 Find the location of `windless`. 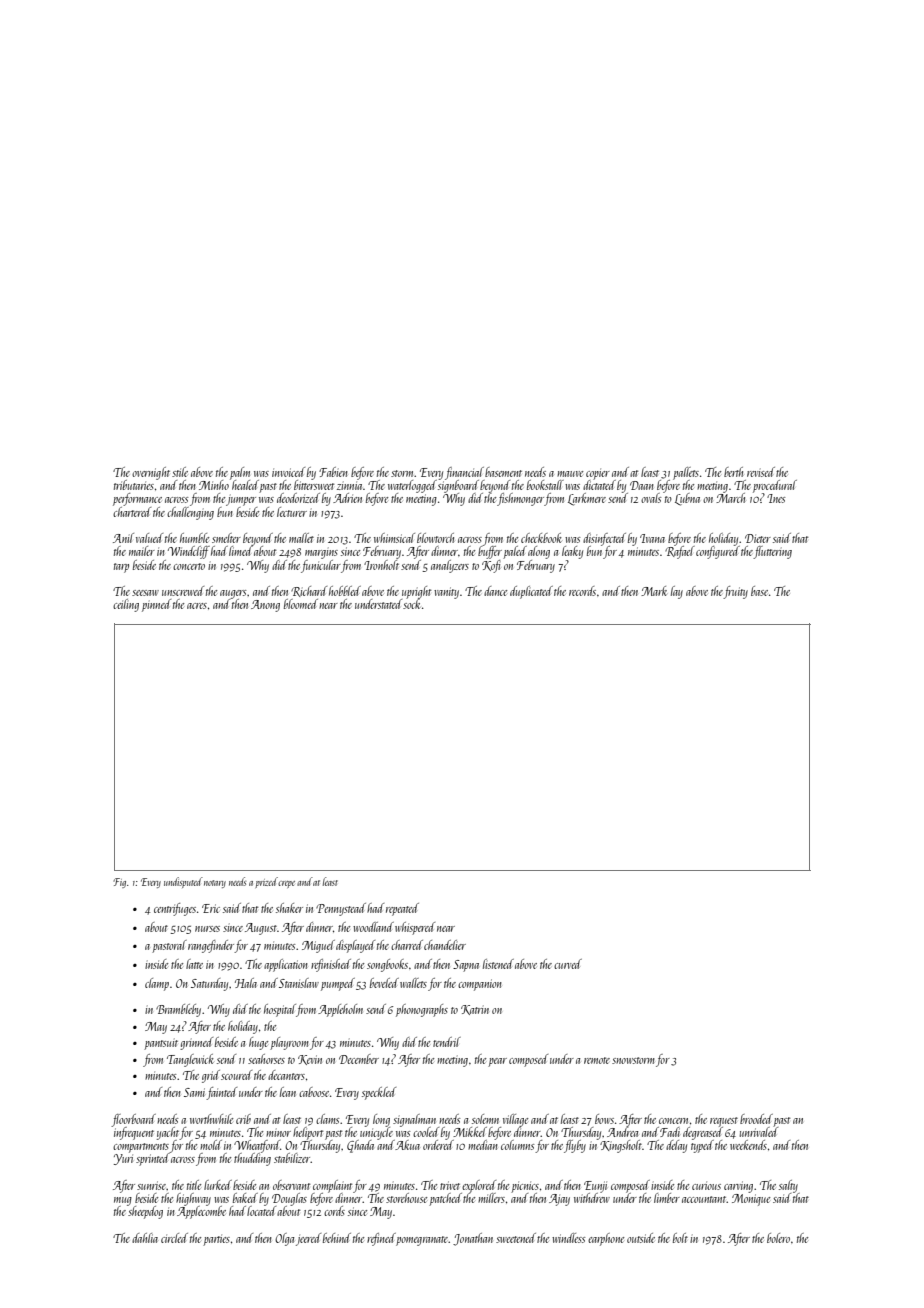

windless is located at coordinates (568, 1238).
